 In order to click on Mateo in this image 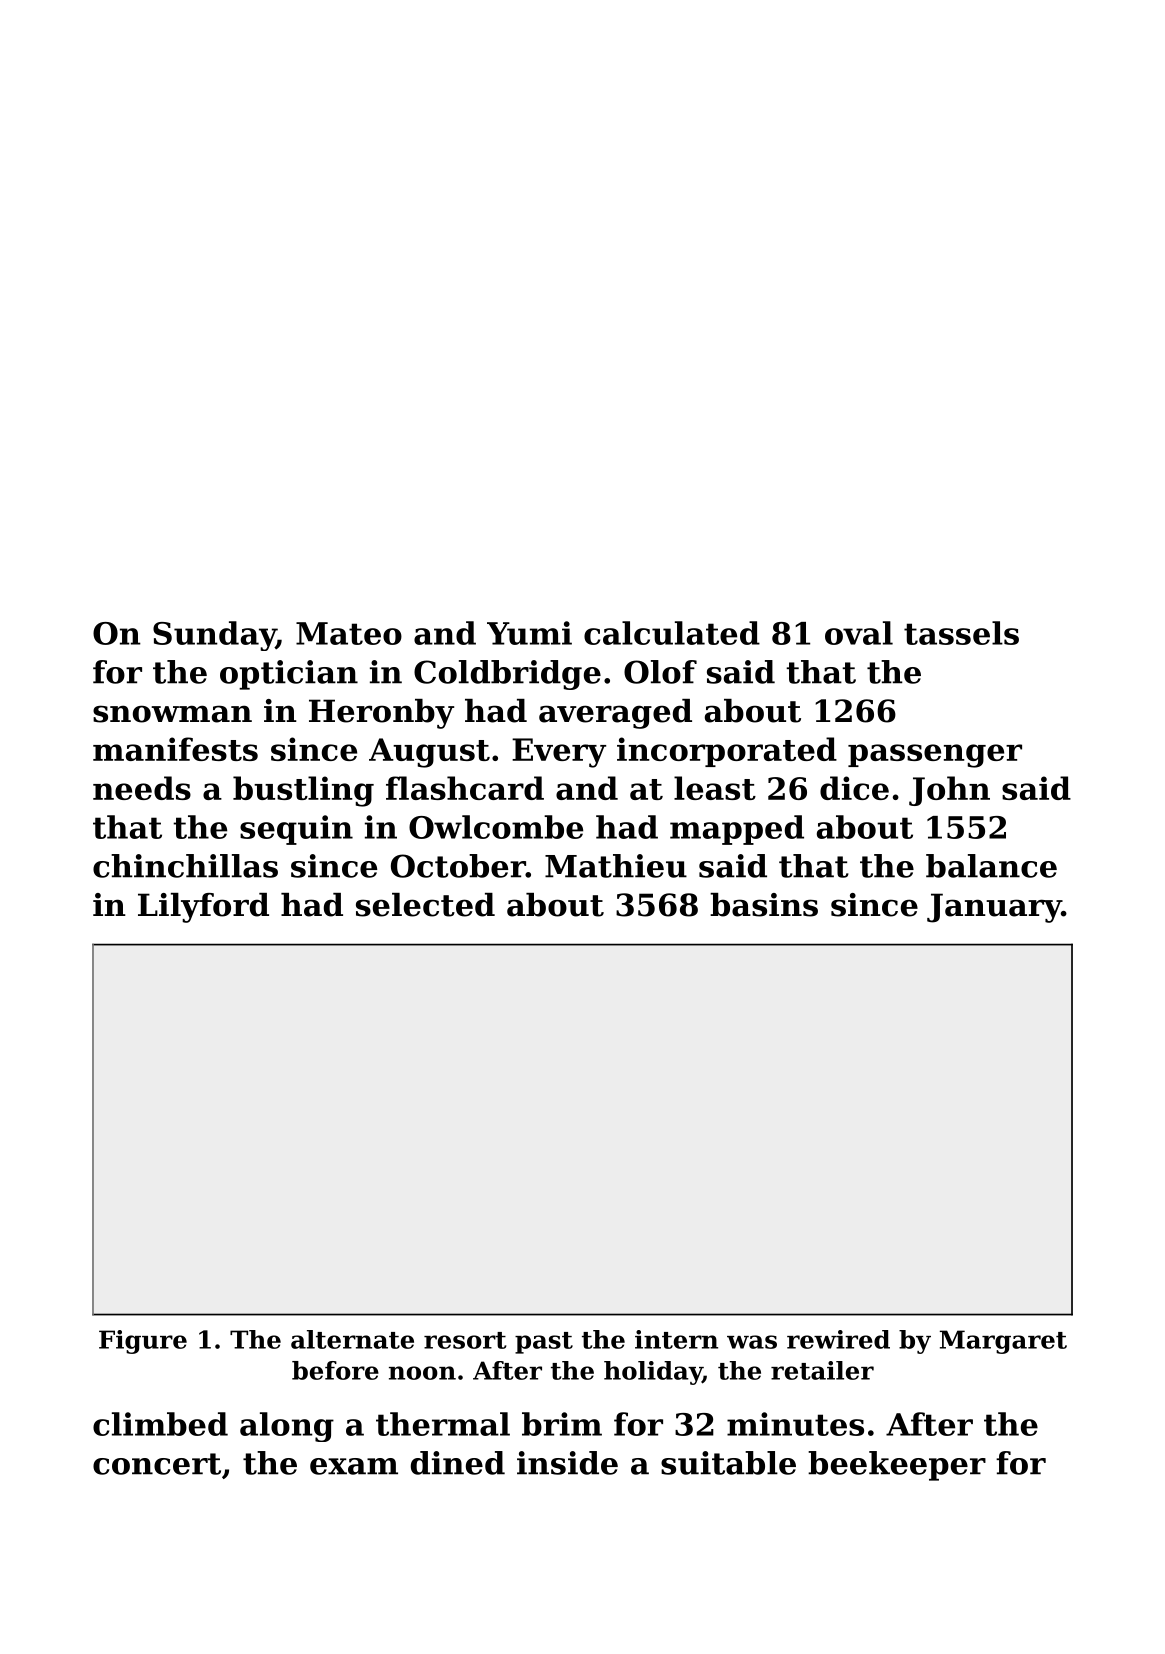, I will do `click(349, 633)`.
